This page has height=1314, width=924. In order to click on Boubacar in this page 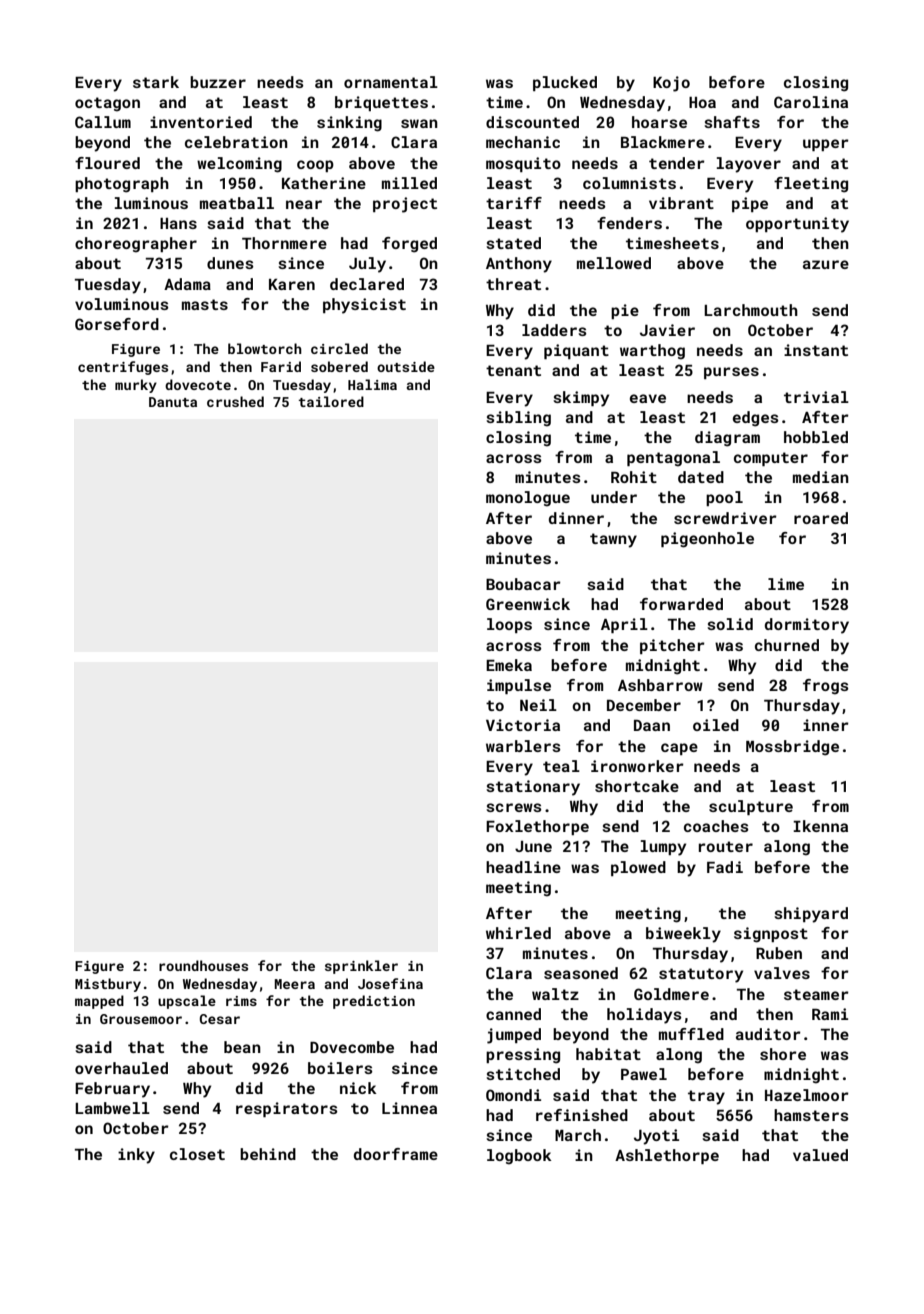, I will do `click(523, 584)`.
